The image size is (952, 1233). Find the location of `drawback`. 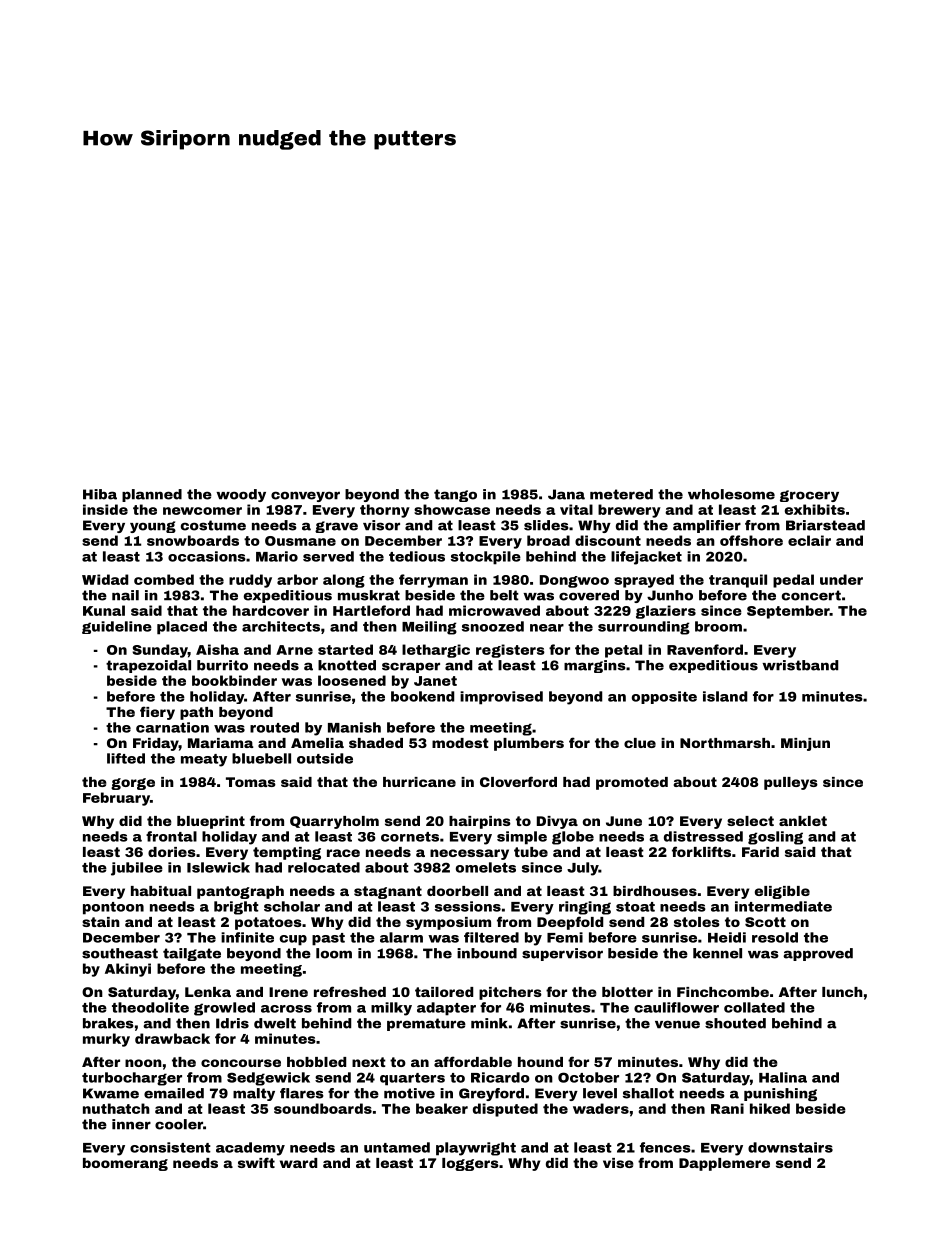

drawback is located at coordinates (172, 1038).
